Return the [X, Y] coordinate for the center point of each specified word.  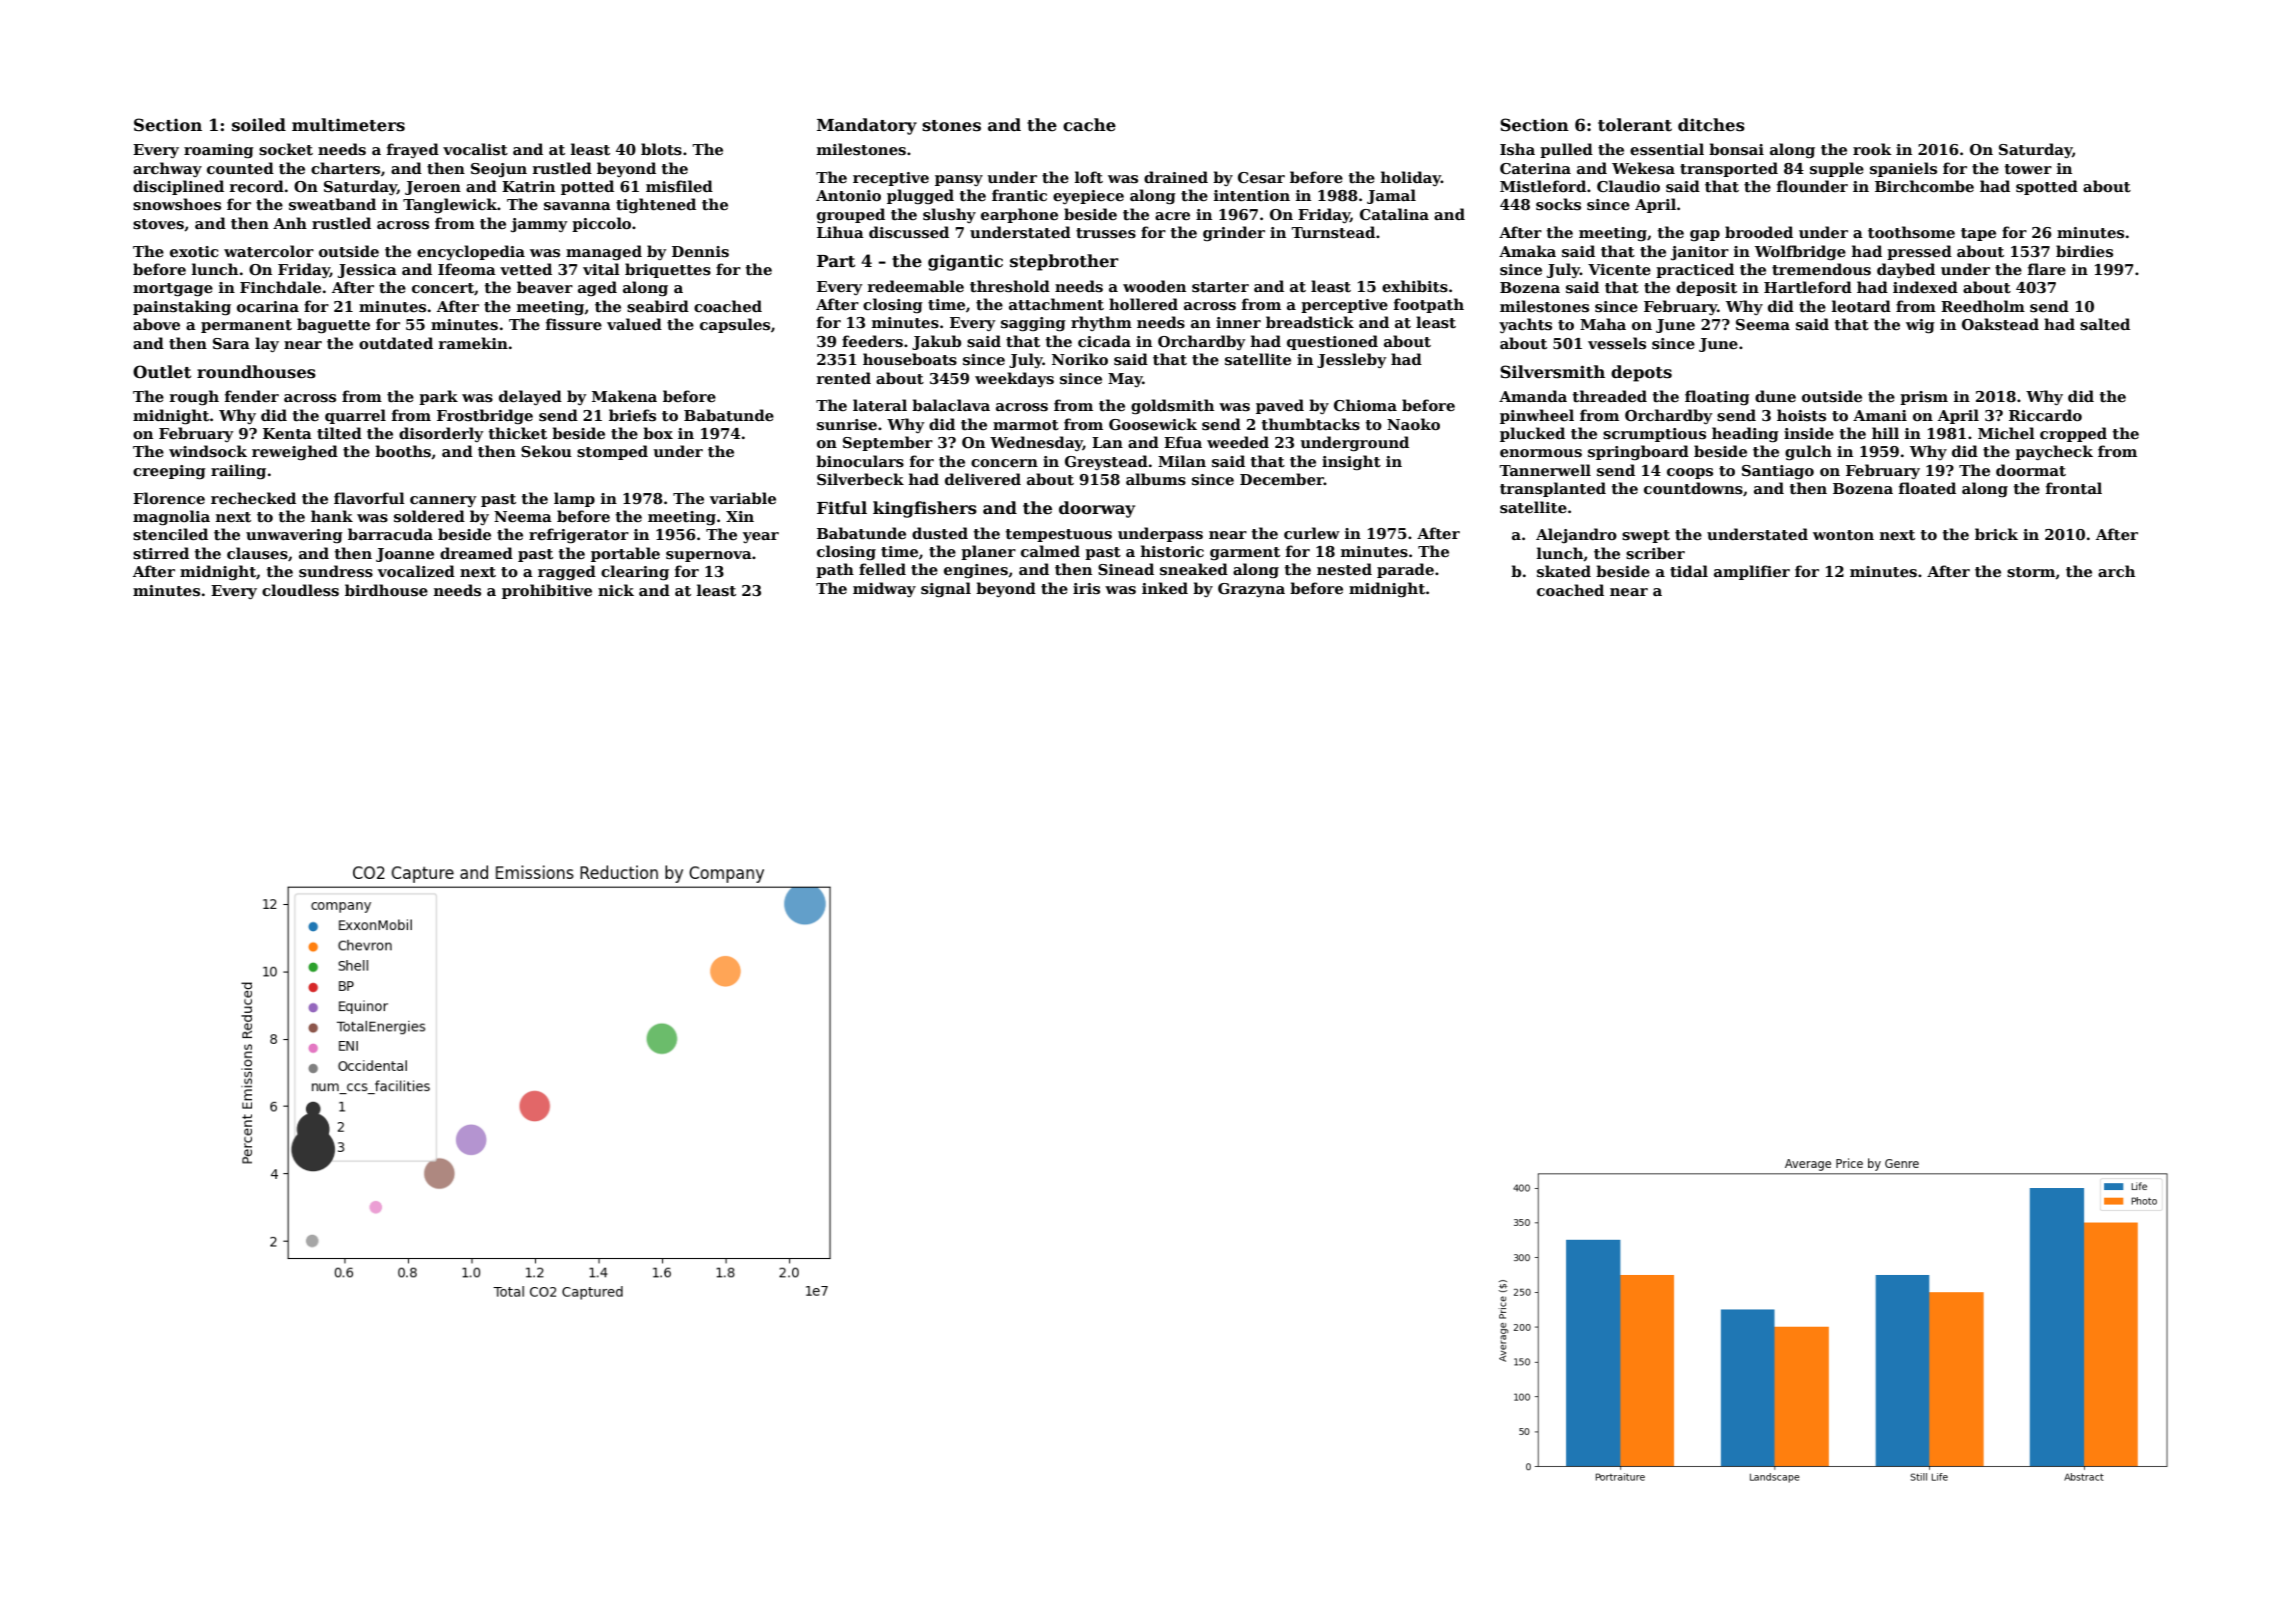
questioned [1332, 342]
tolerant [1635, 125]
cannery [443, 501]
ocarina [268, 306]
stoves [158, 224]
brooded [1759, 232]
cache [1089, 125]
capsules [735, 325]
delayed [530, 397]
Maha [1603, 324]
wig [1920, 326]
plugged [920, 197]
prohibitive [547, 591]
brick [1996, 534]
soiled [259, 125]
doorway [1097, 509]
